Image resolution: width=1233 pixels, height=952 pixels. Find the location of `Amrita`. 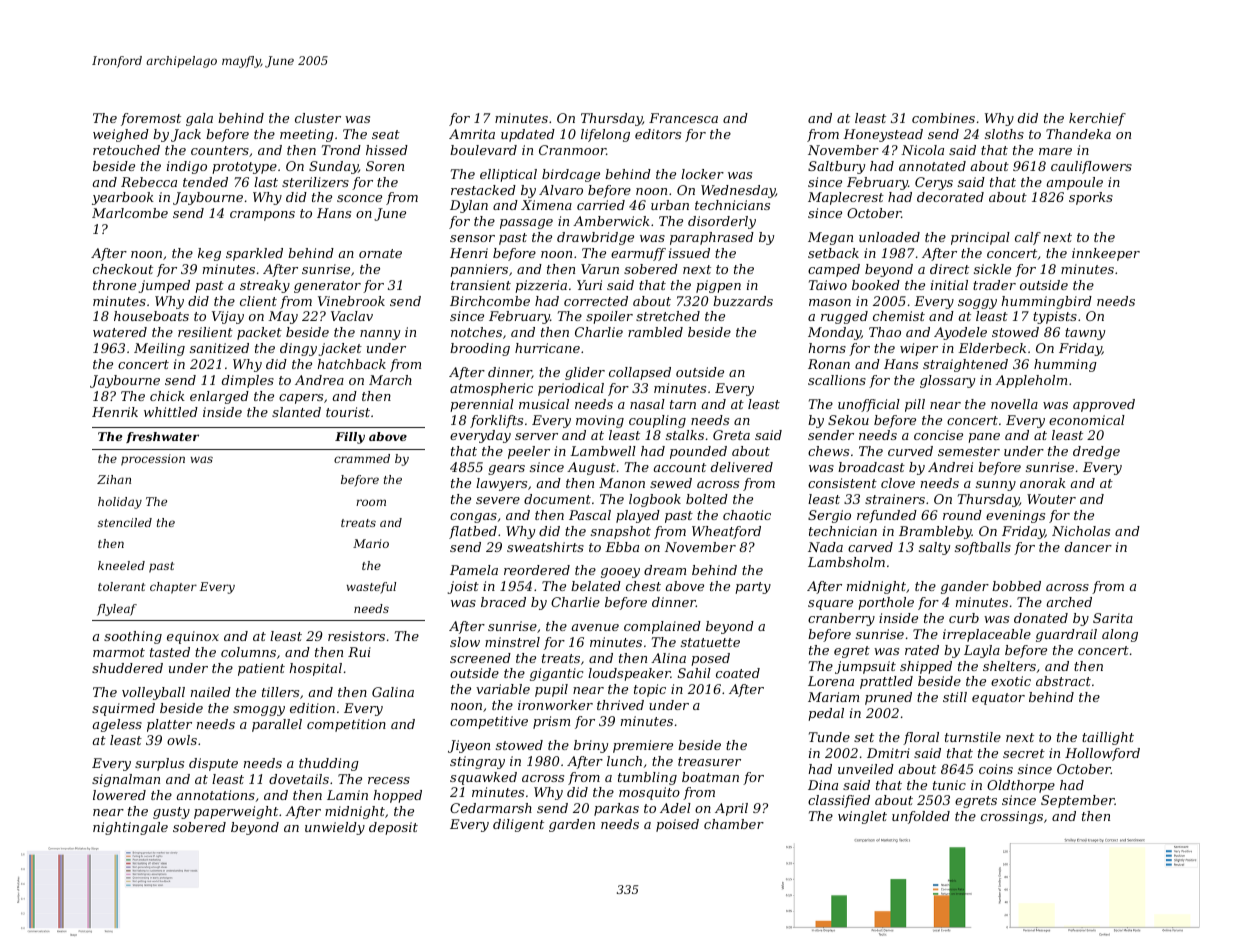

Amrita is located at coordinates (472, 134).
